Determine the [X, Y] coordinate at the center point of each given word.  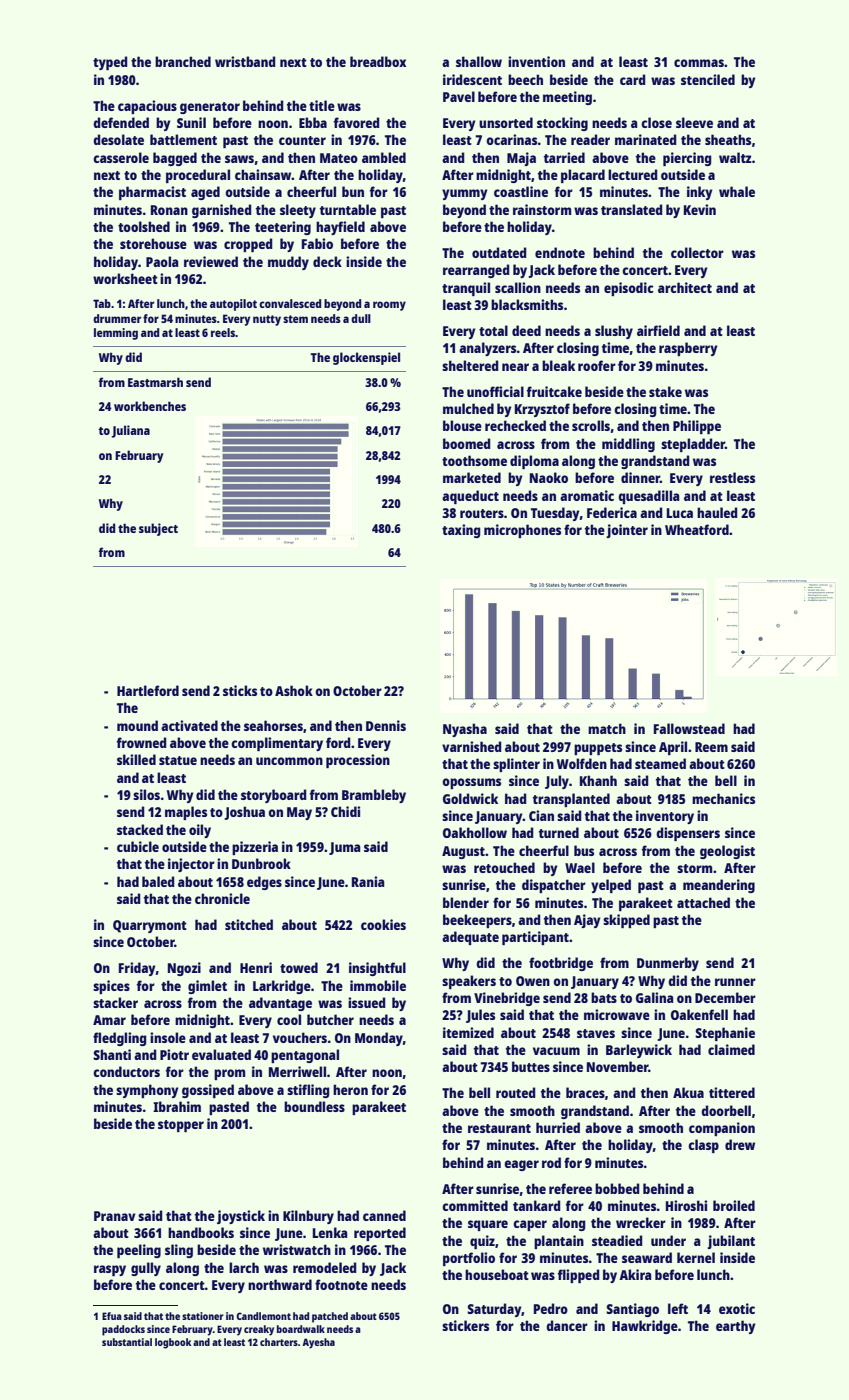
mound [137, 725]
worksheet [125, 278]
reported [380, 1234]
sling [179, 1251]
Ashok [294, 690]
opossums [471, 783]
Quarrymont [150, 926]
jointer [627, 531]
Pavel [459, 96]
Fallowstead [689, 728]
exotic [737, 1308]
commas [699, 63]
